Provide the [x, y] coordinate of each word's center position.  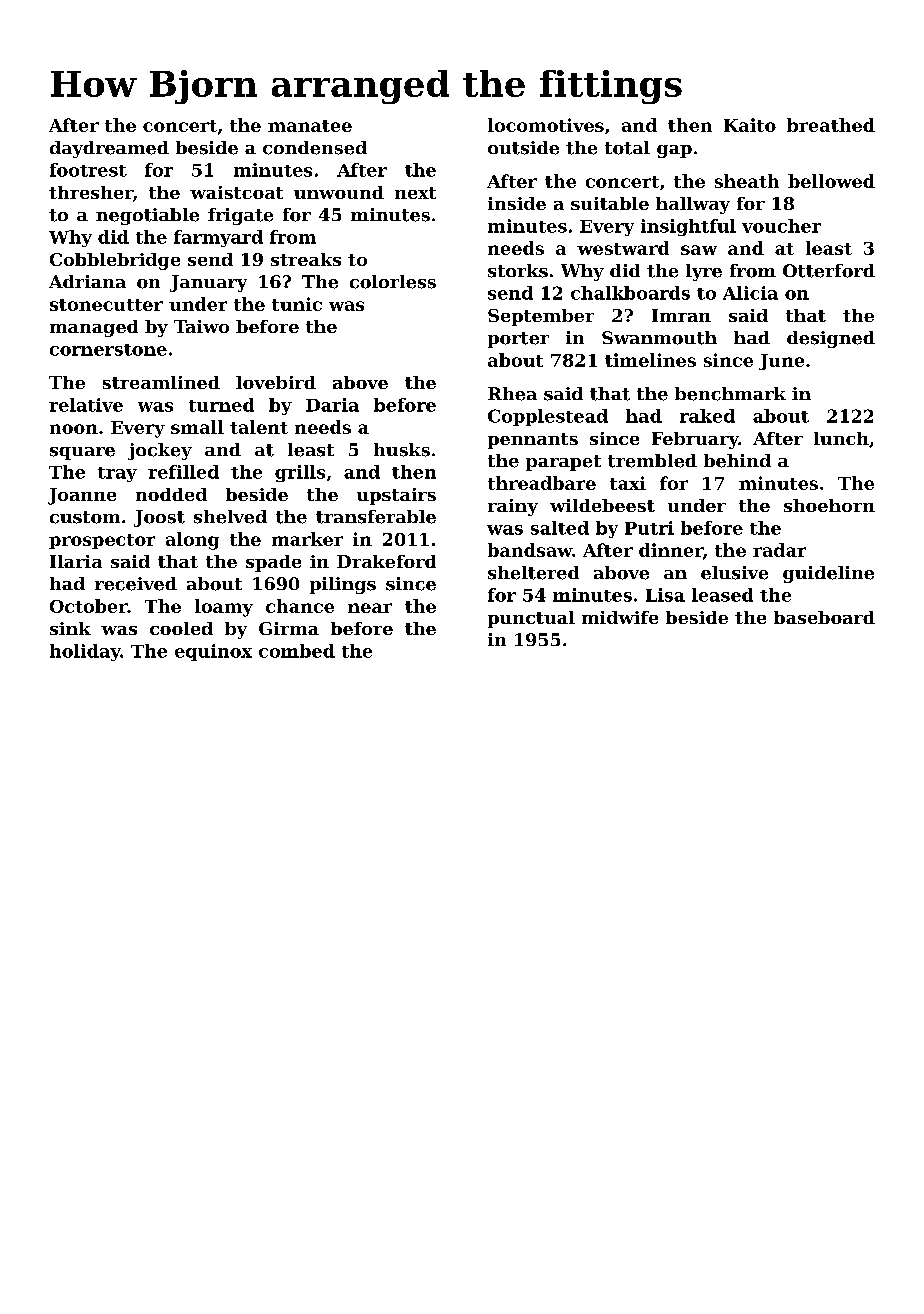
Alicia [750, 293]
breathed [831, 125]
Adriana [87, 281]
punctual [531, 619]
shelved [230, 517]
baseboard [824, 617]
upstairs [396, 496]
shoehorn [829, 505]
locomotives [546, 125]
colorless [393, 282]
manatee [310, 126]
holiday [85, 652]
